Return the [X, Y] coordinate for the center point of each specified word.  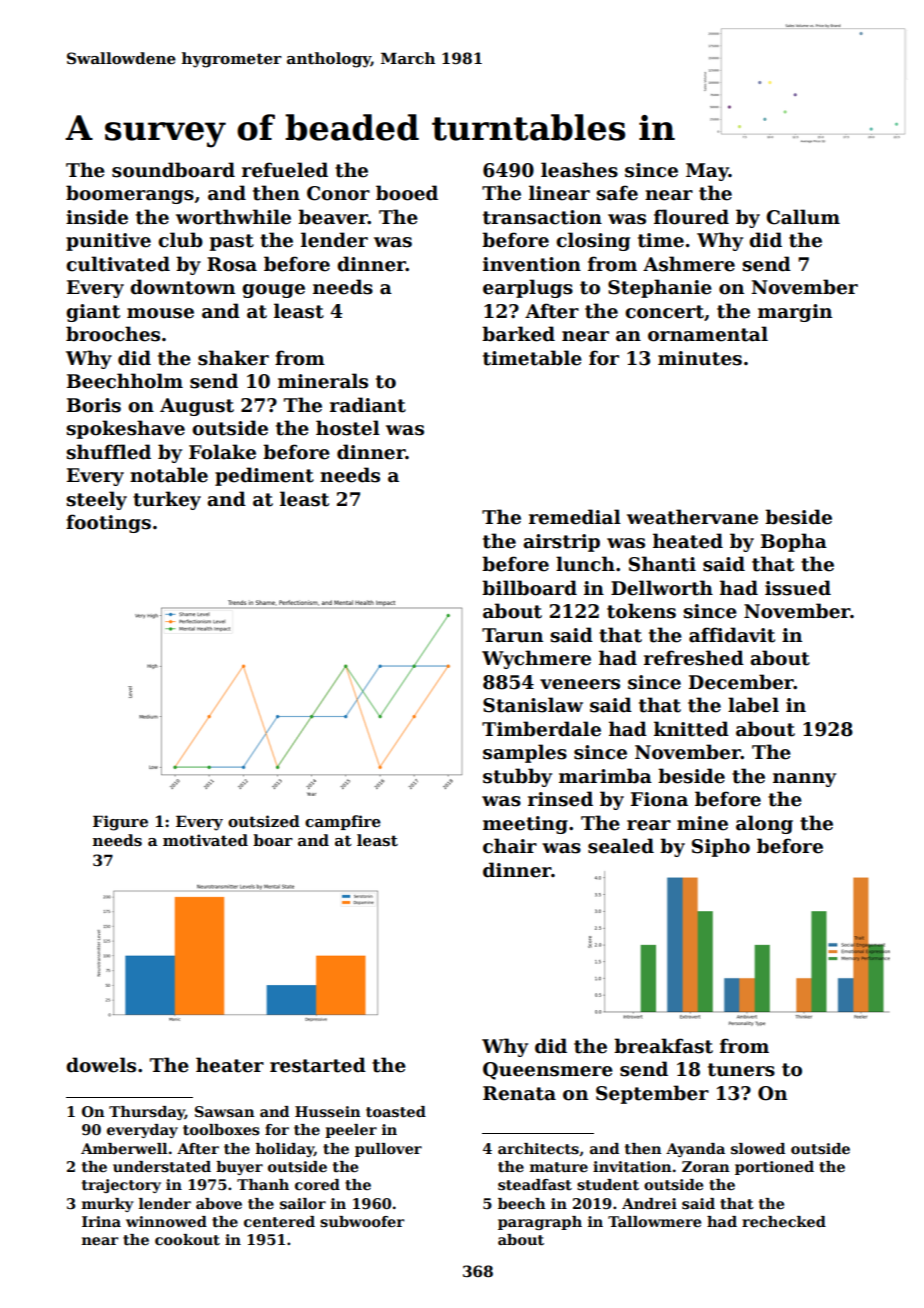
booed [407, 193]
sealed [621, 846]
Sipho [721, 847]
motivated [205, 840]
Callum [803, 217]
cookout [187, 1239]
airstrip [561, 543]
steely [96, 500]
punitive [108, 242]
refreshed [694, 658]
